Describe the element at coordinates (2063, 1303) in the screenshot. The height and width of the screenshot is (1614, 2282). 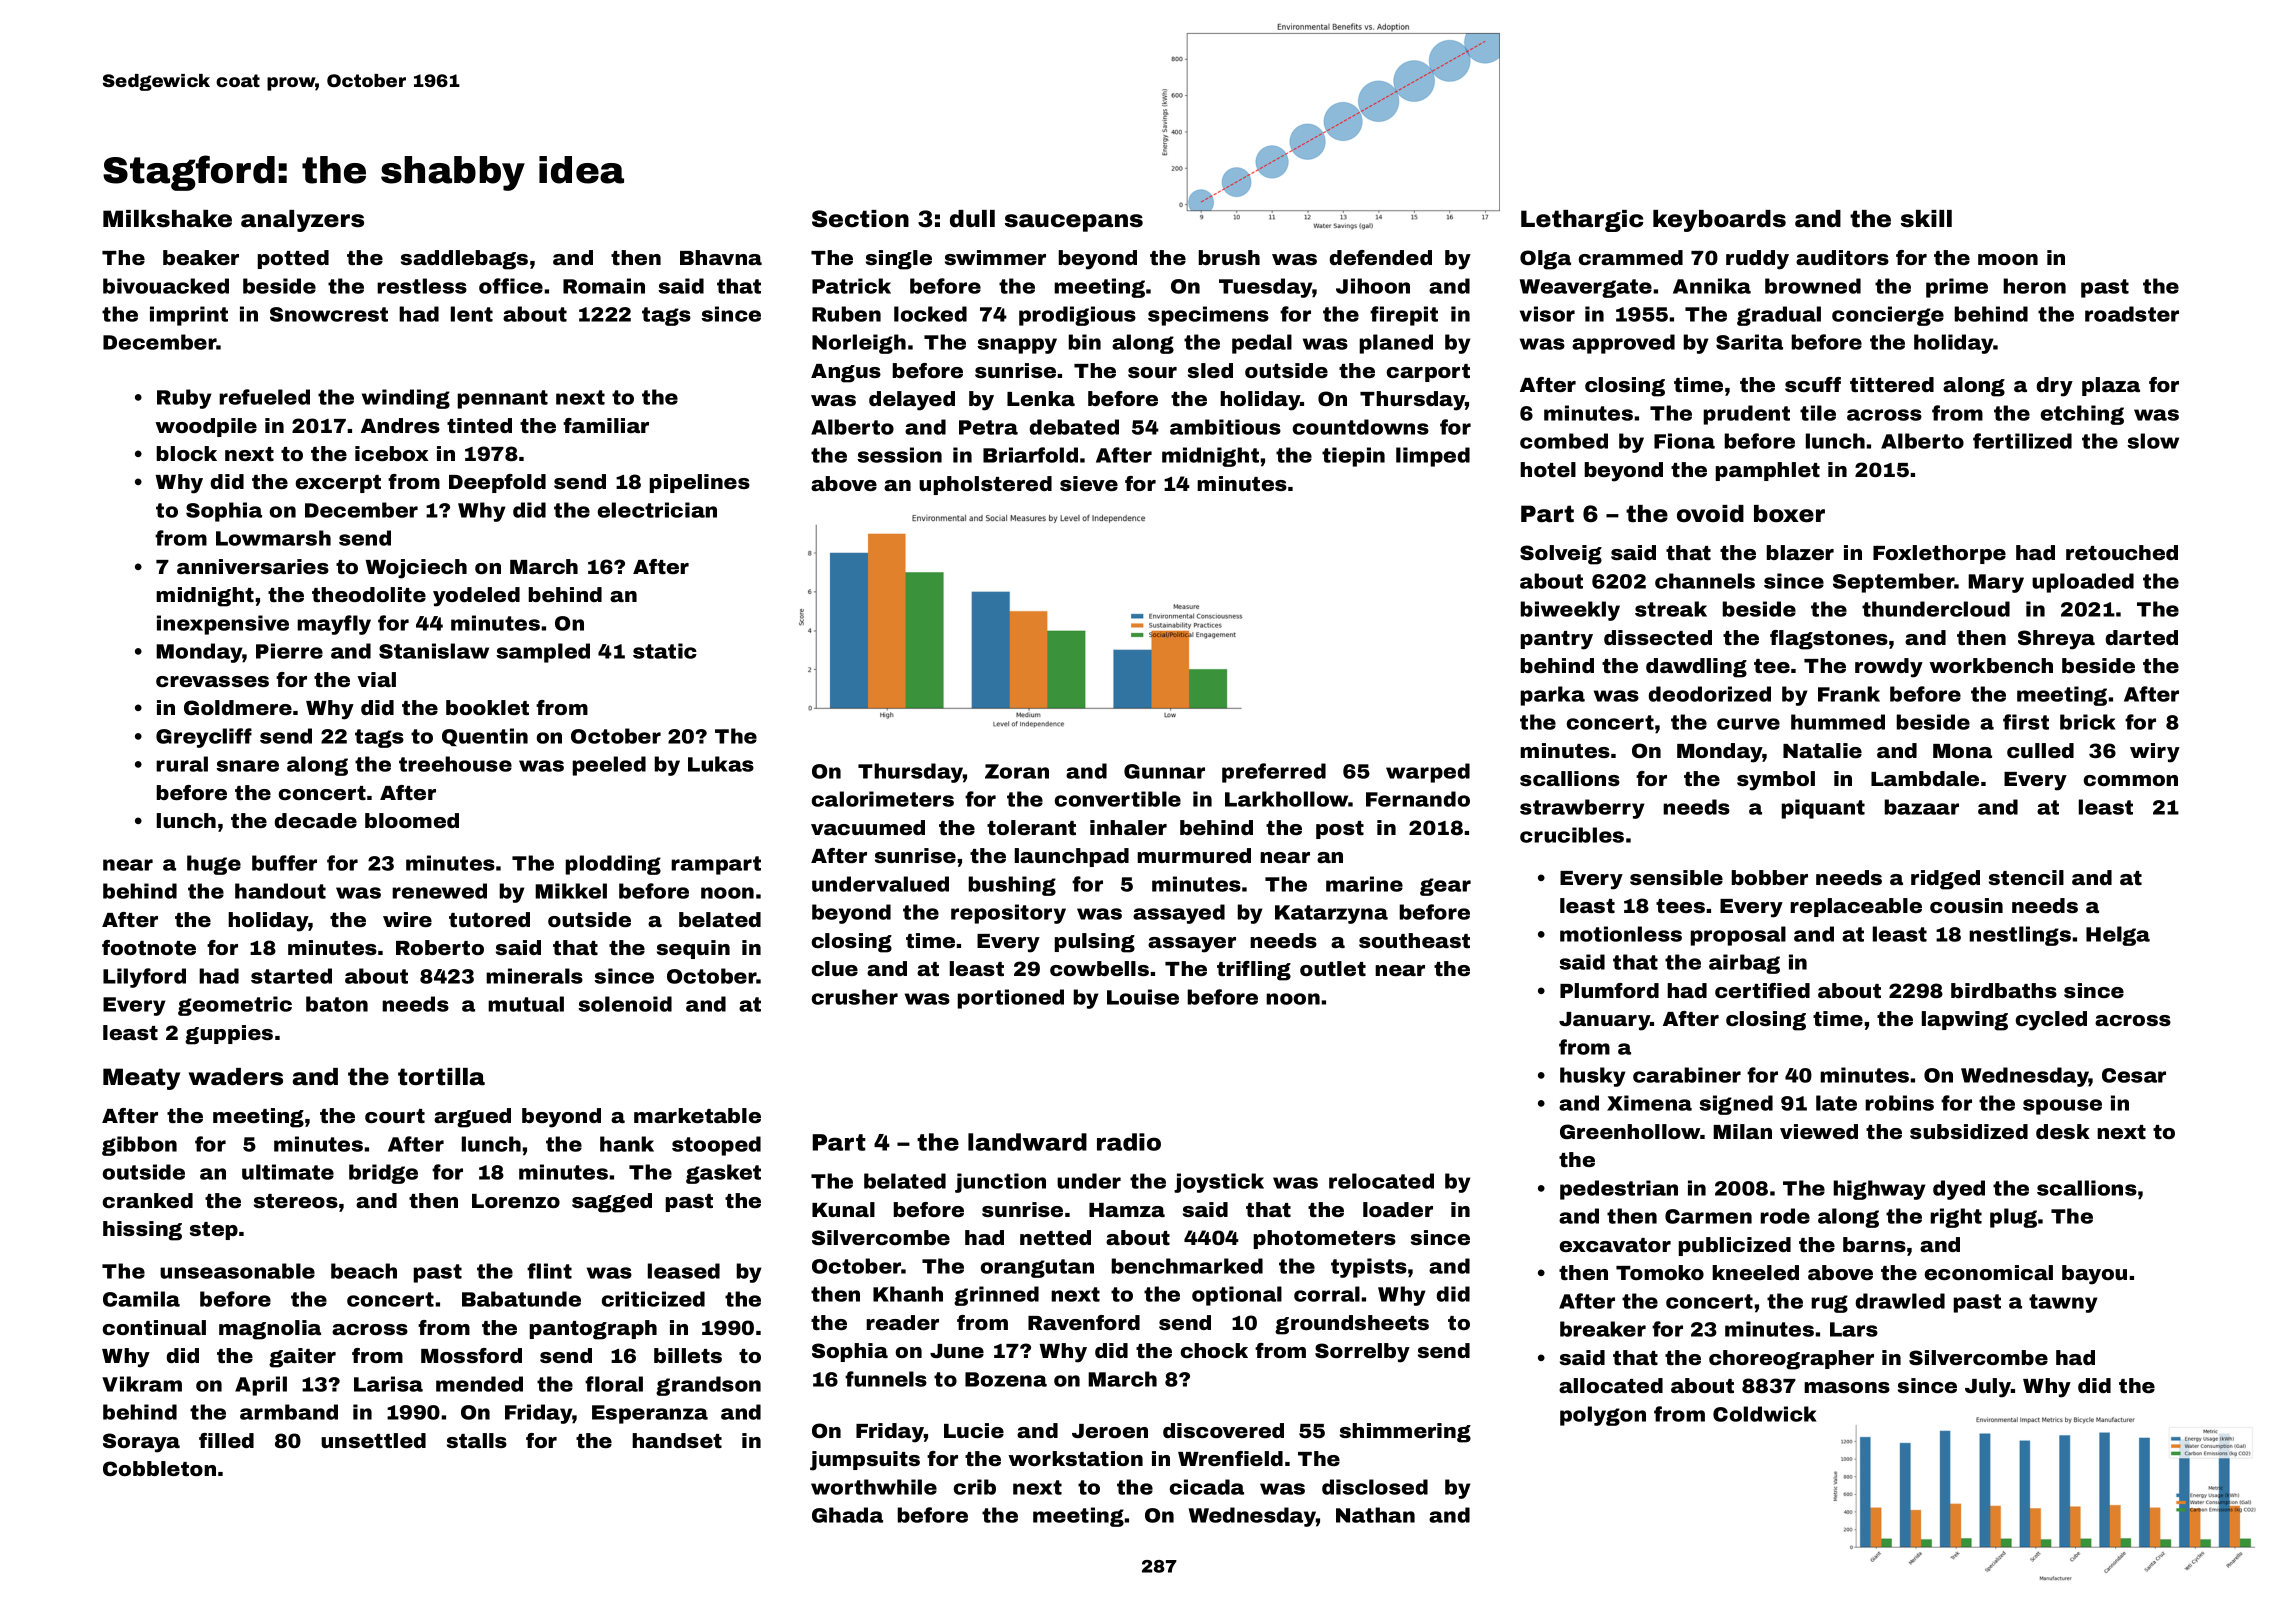
I see `tawny` at that location.
